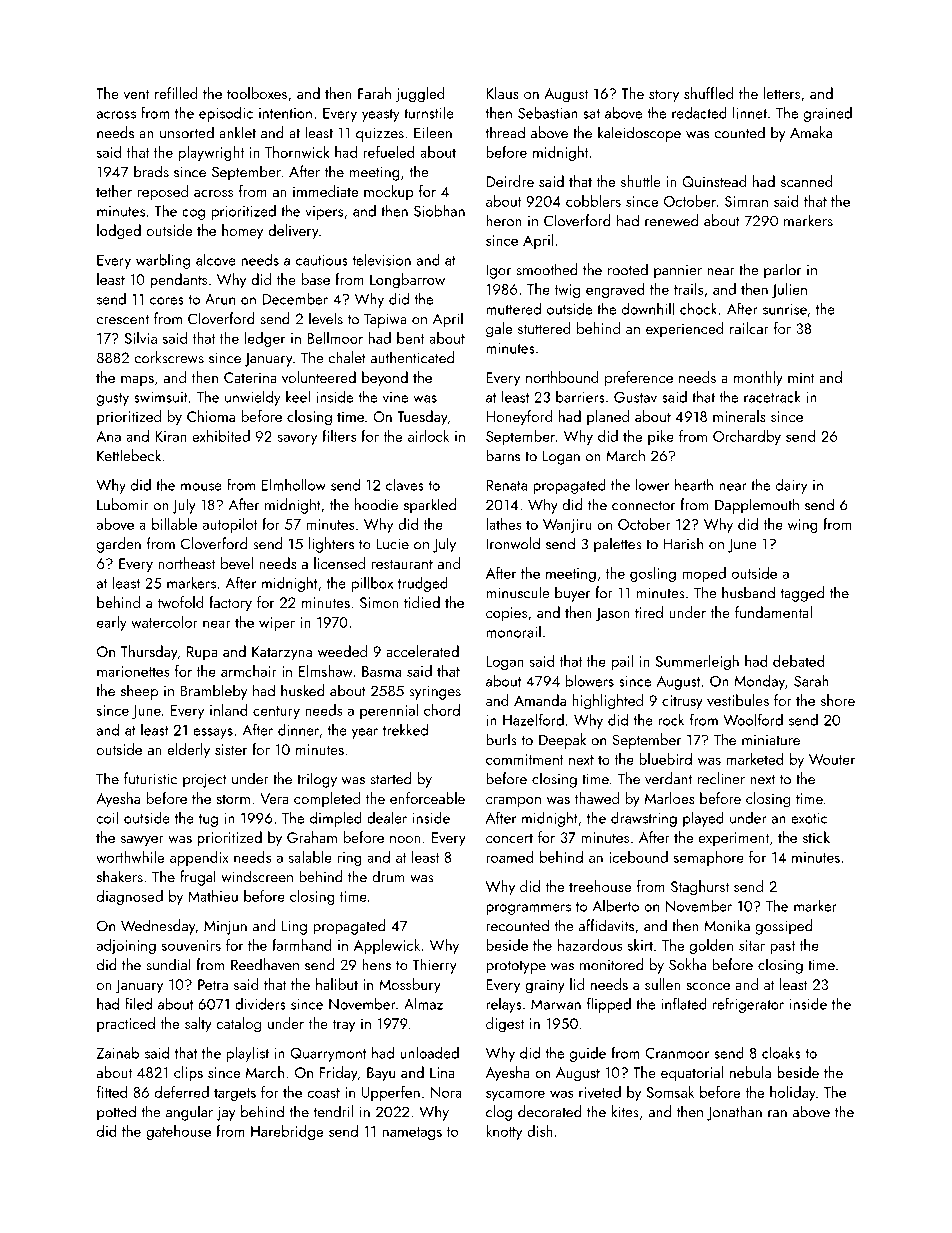  I want to click on gatehouse, so click(178, 1132).
